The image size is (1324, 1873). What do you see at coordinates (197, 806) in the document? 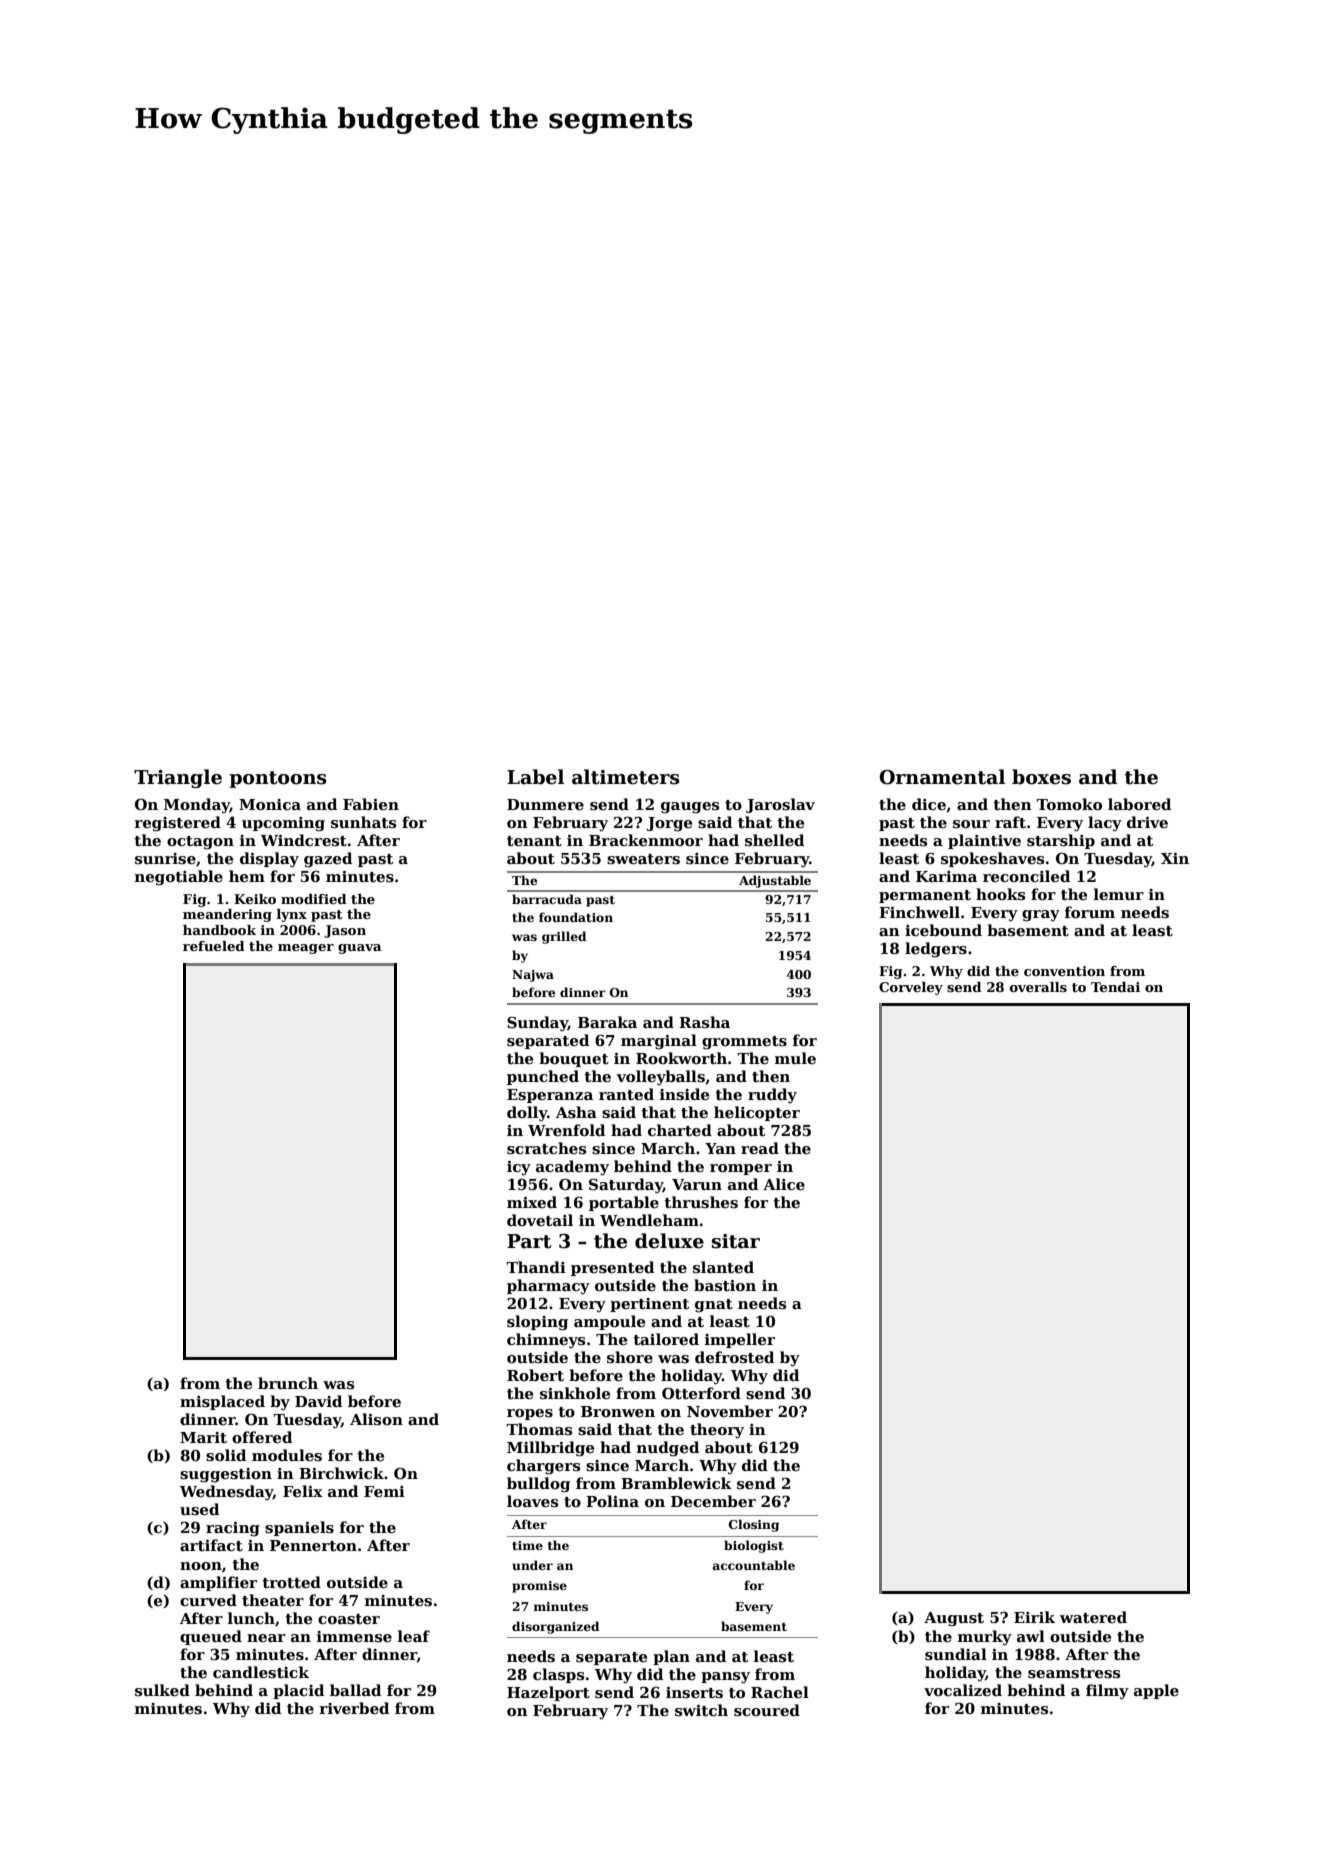
I see `Monday` at bounding box center [197, 806].
